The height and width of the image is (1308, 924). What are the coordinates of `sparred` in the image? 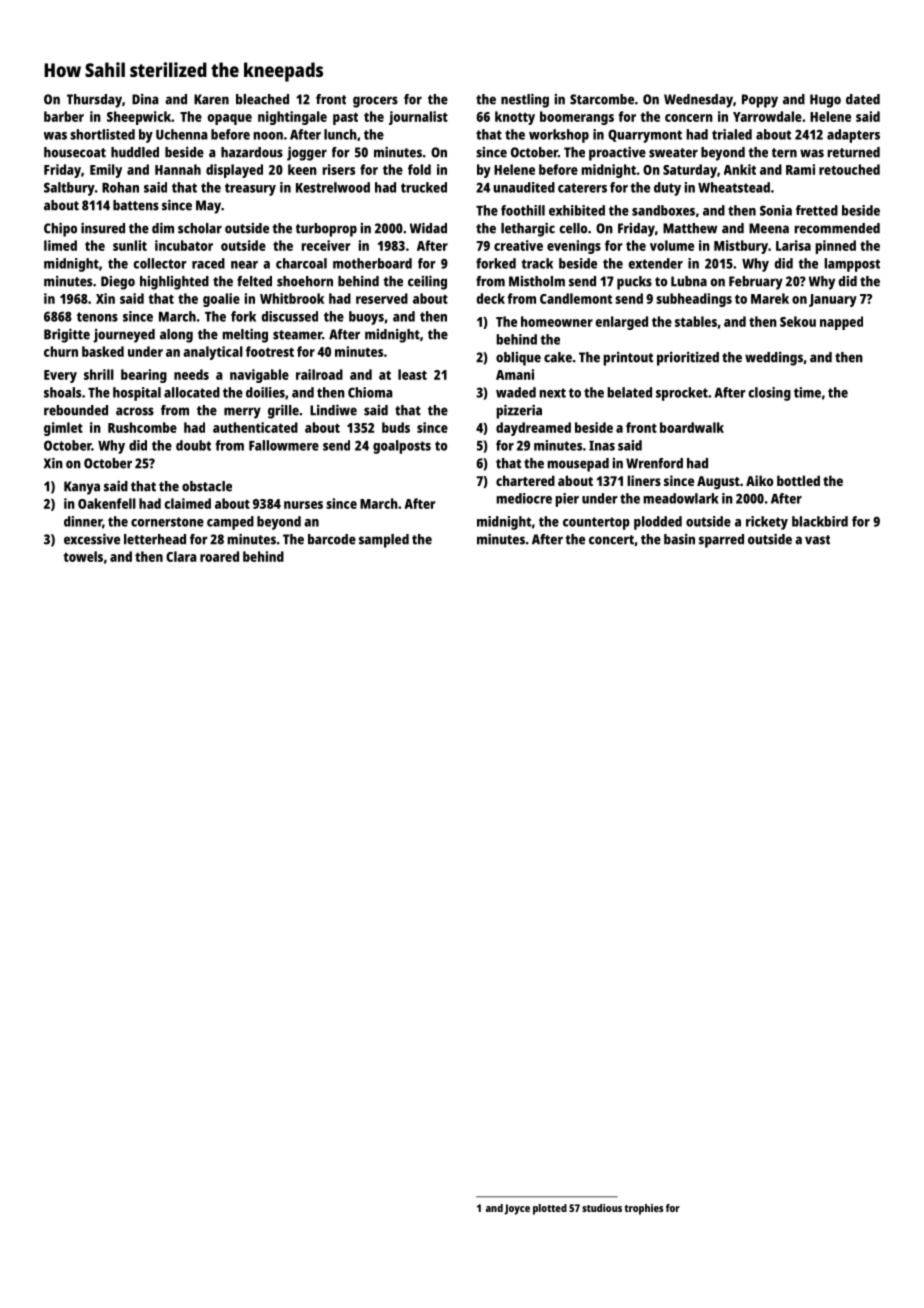 It's located at (721, 541).
